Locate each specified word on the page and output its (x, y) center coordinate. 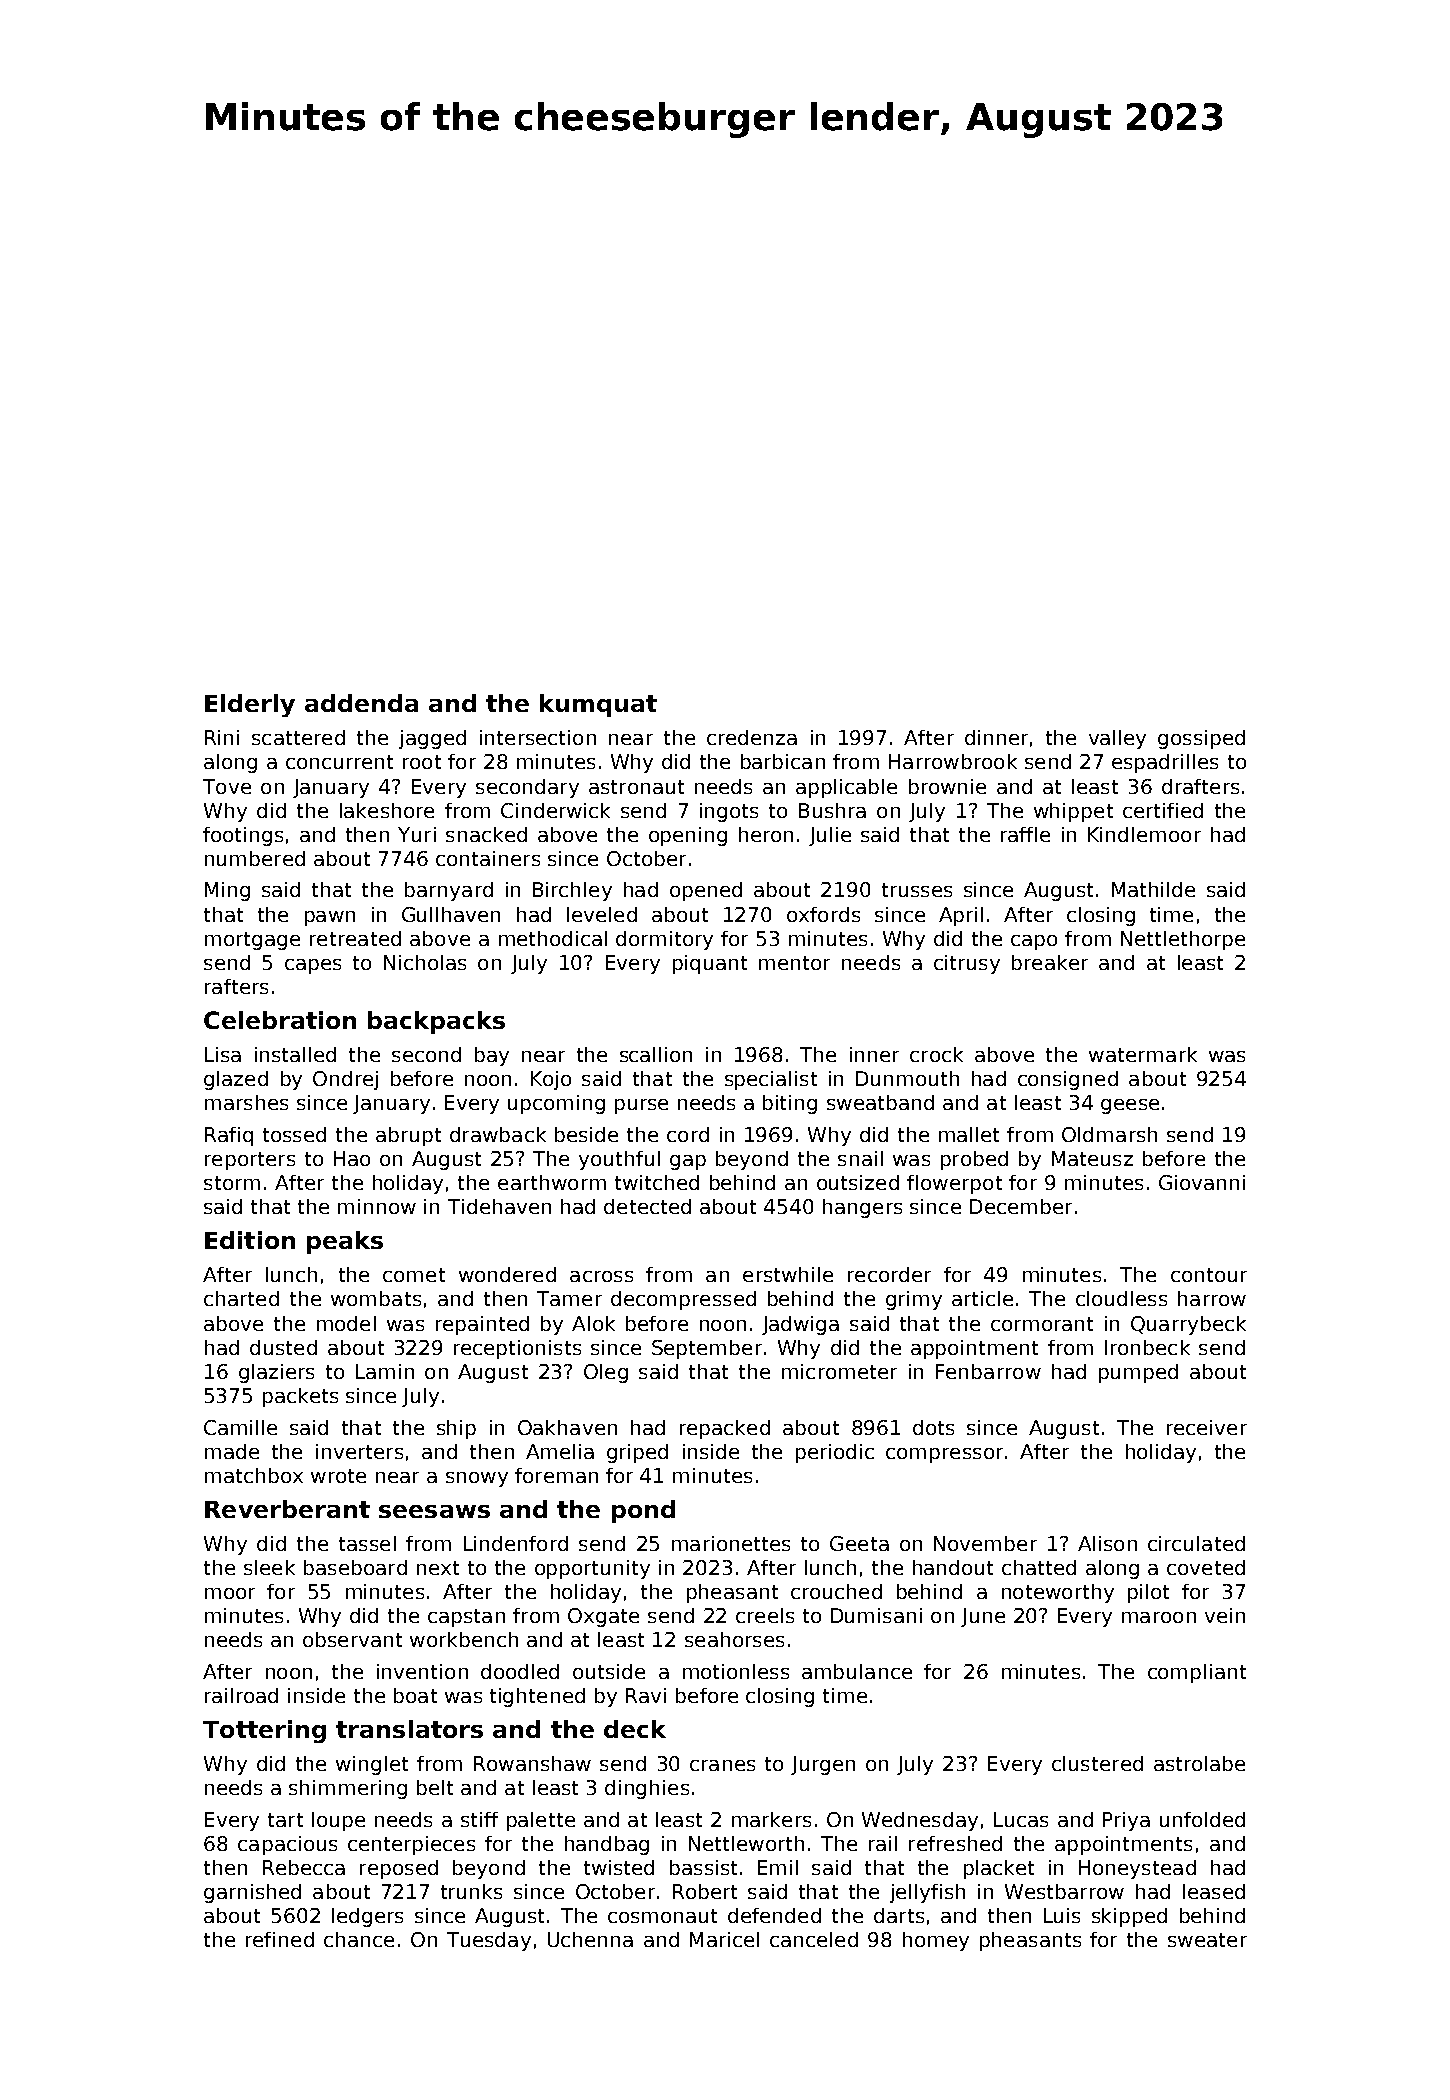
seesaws (434, 1511)
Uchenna (590, 1939)
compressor (944, 1455)
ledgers (367, 1917)
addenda (361, 703)
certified (1163, 810)
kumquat (598, 705)
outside (609, 1671)
